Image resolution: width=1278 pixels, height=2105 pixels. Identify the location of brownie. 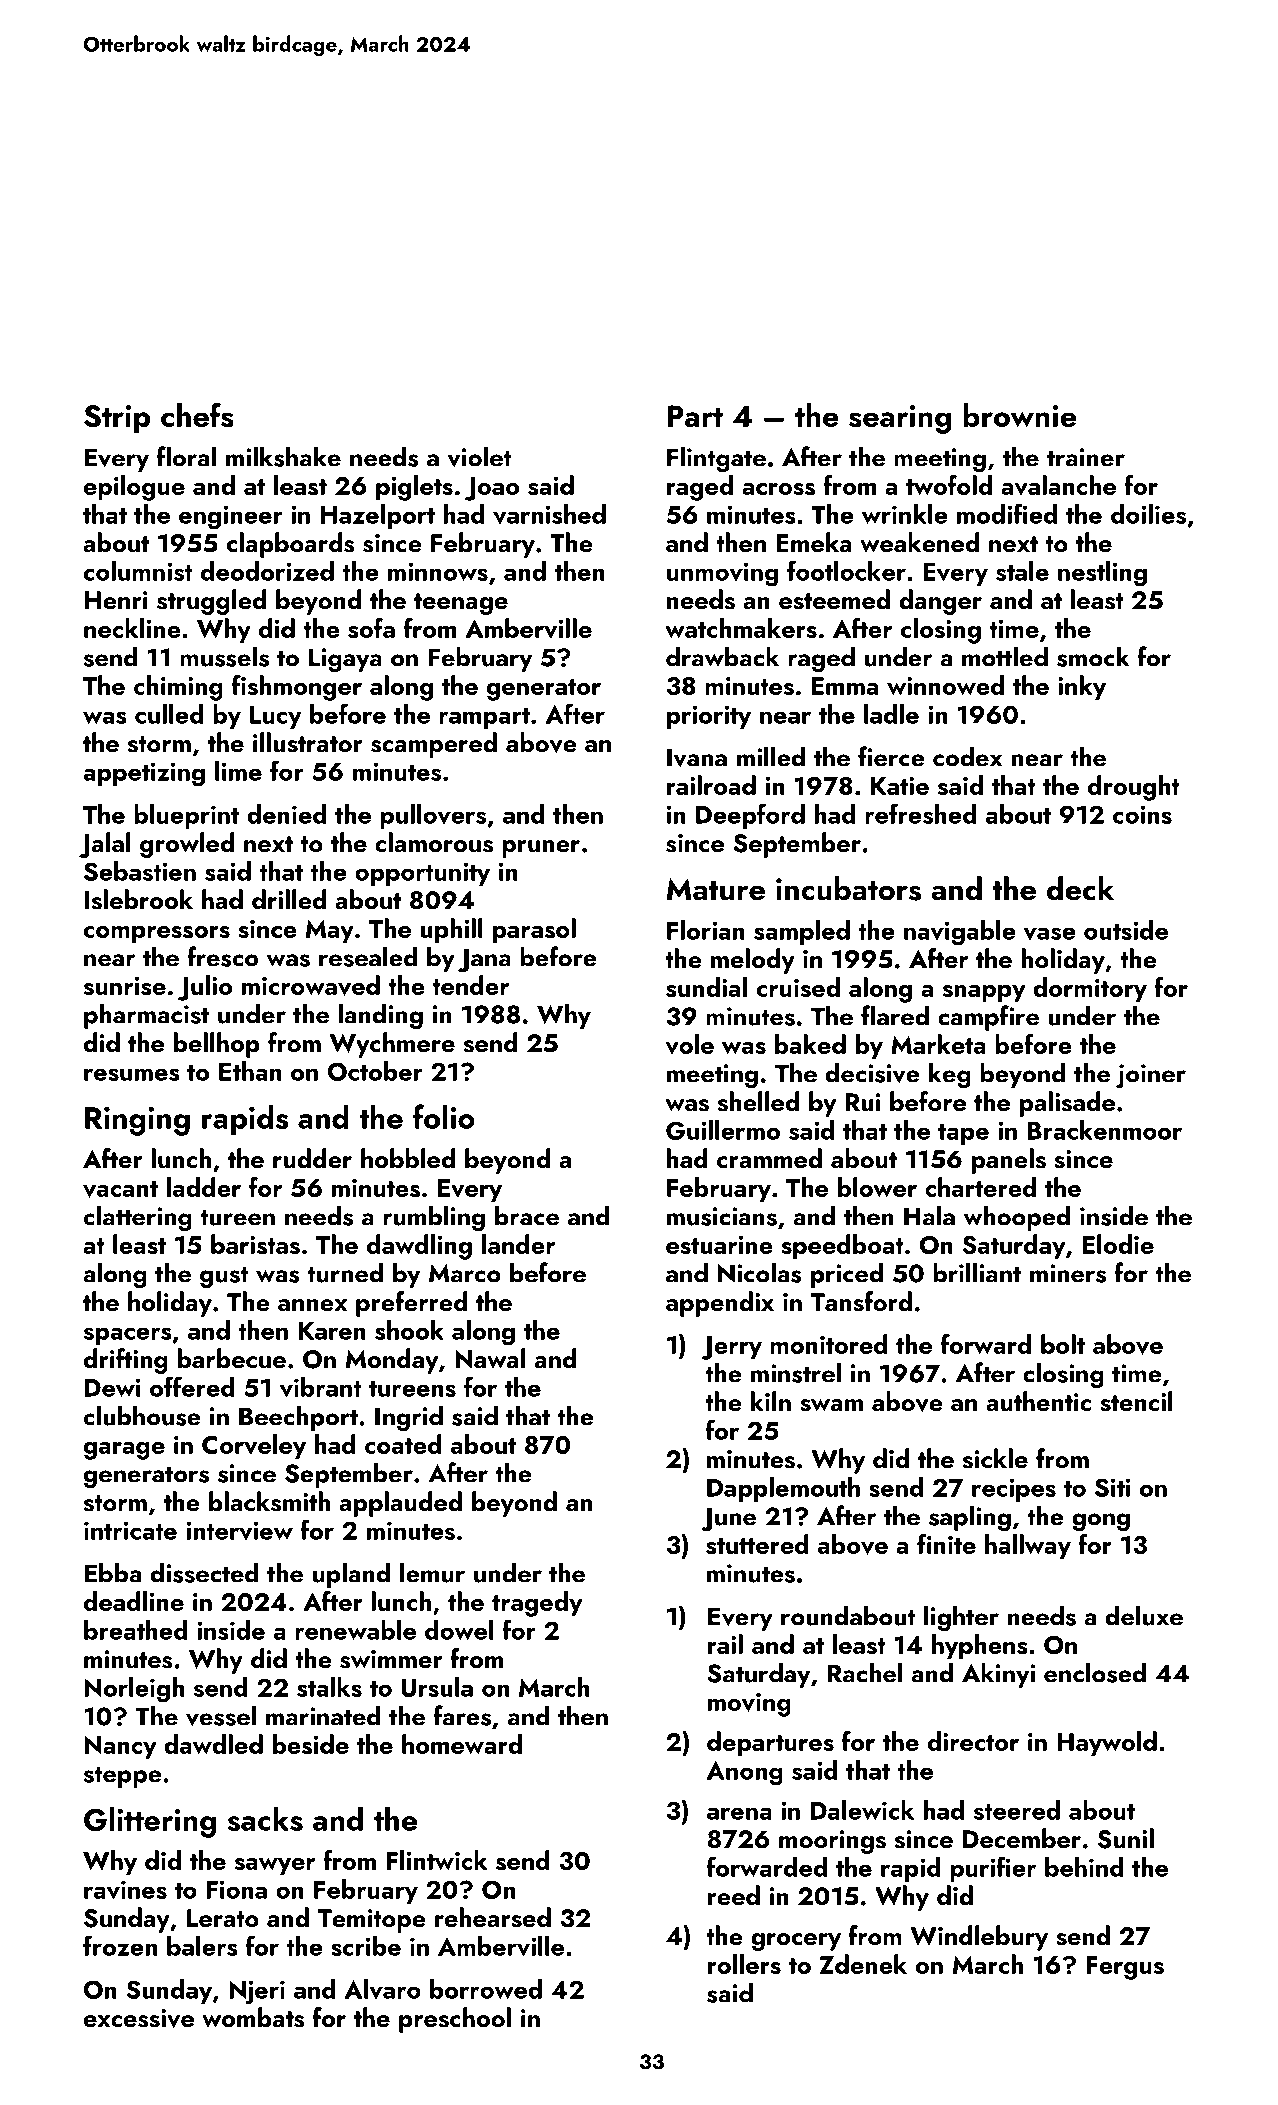
(1019, 415).
